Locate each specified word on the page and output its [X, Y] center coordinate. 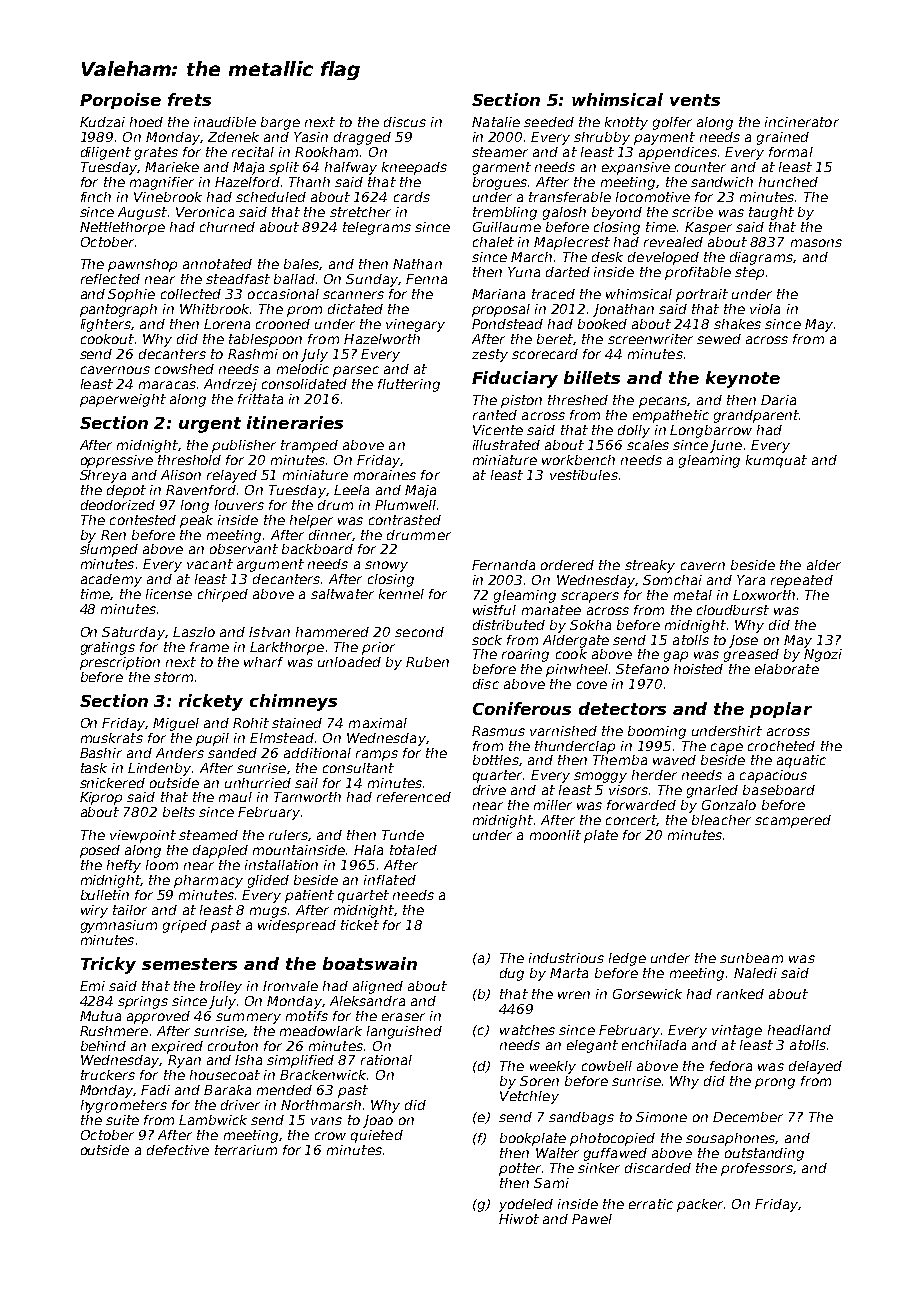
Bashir [101, 753]
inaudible [225, 122]
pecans [663, 402]
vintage [737, 1031]
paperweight [123, 400]
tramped [309, 446]
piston [521, 401]
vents [695, 100]
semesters [189, 964]
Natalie [496, 122]
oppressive [117, 461]
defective [178, 1150]
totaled [413, 850]
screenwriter [650, 339]
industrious [566, 958]
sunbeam [751, 958]
